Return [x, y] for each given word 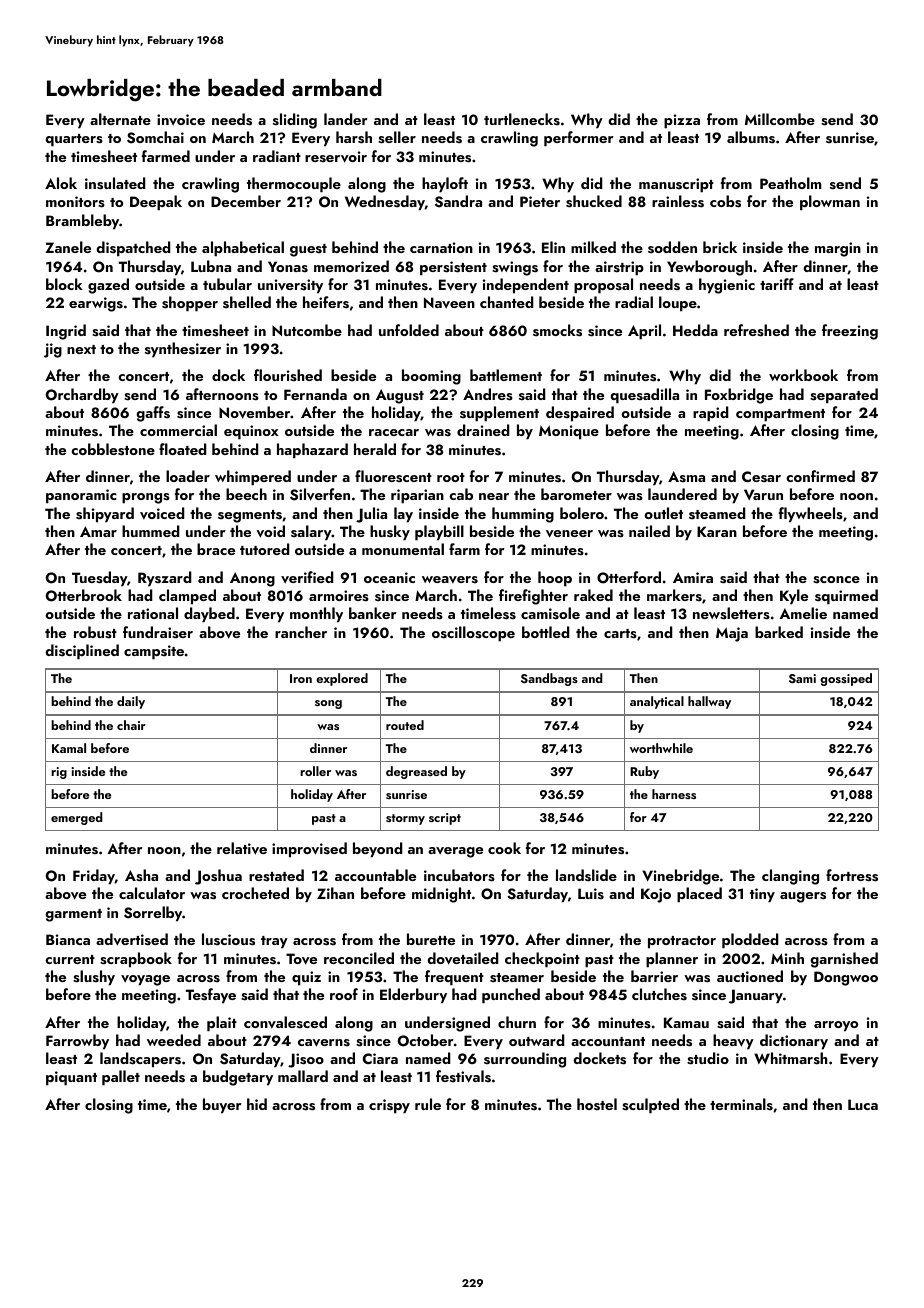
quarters [74, 140]
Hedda [695, 330]
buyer [222, 1106]
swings [515, 268]
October [426, 1040]
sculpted [650, 1106]
